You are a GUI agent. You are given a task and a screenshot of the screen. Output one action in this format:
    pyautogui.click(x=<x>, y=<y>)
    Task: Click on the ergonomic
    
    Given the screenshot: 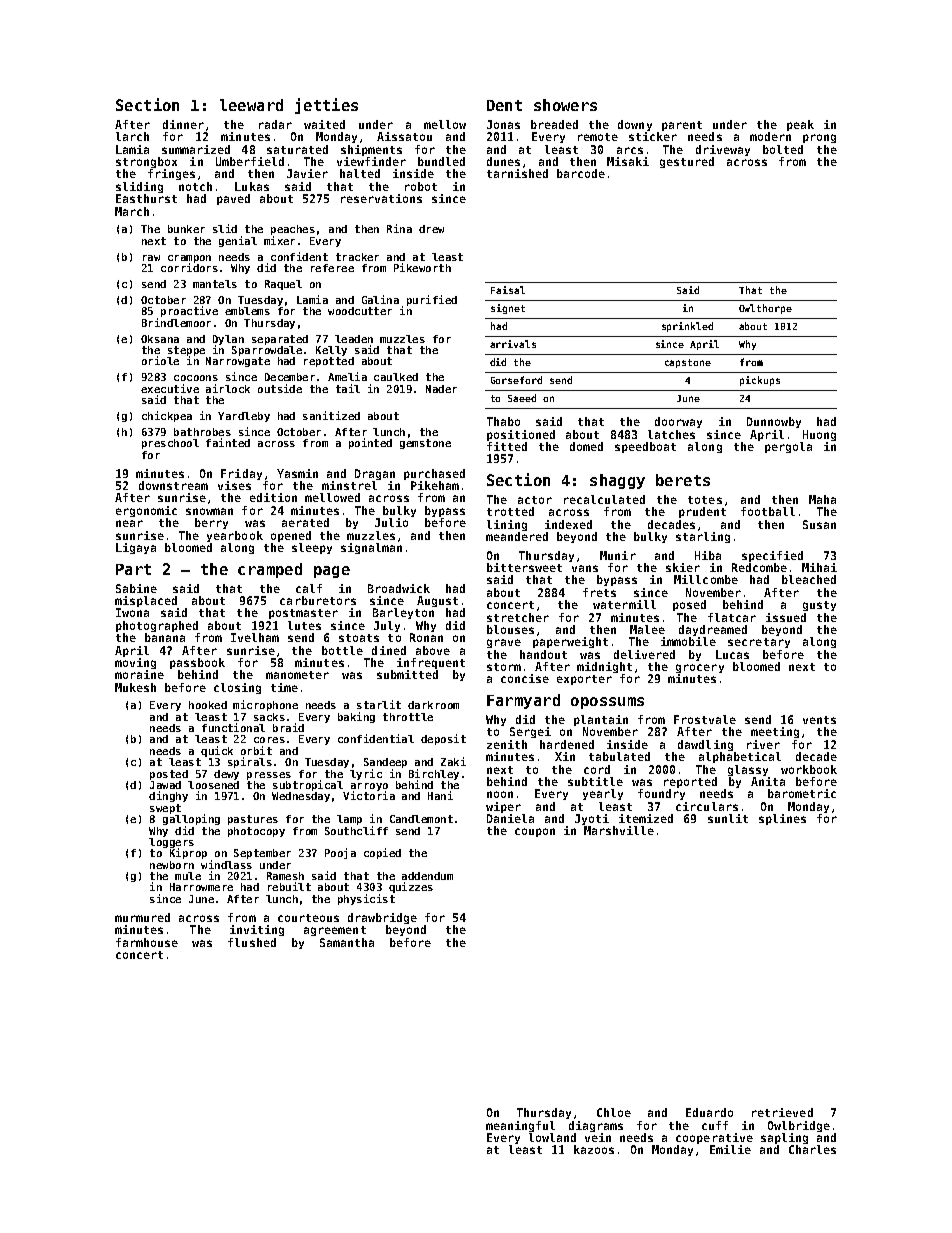 What is the action you would take?
    pyautogui.click(x=146, y=511)
